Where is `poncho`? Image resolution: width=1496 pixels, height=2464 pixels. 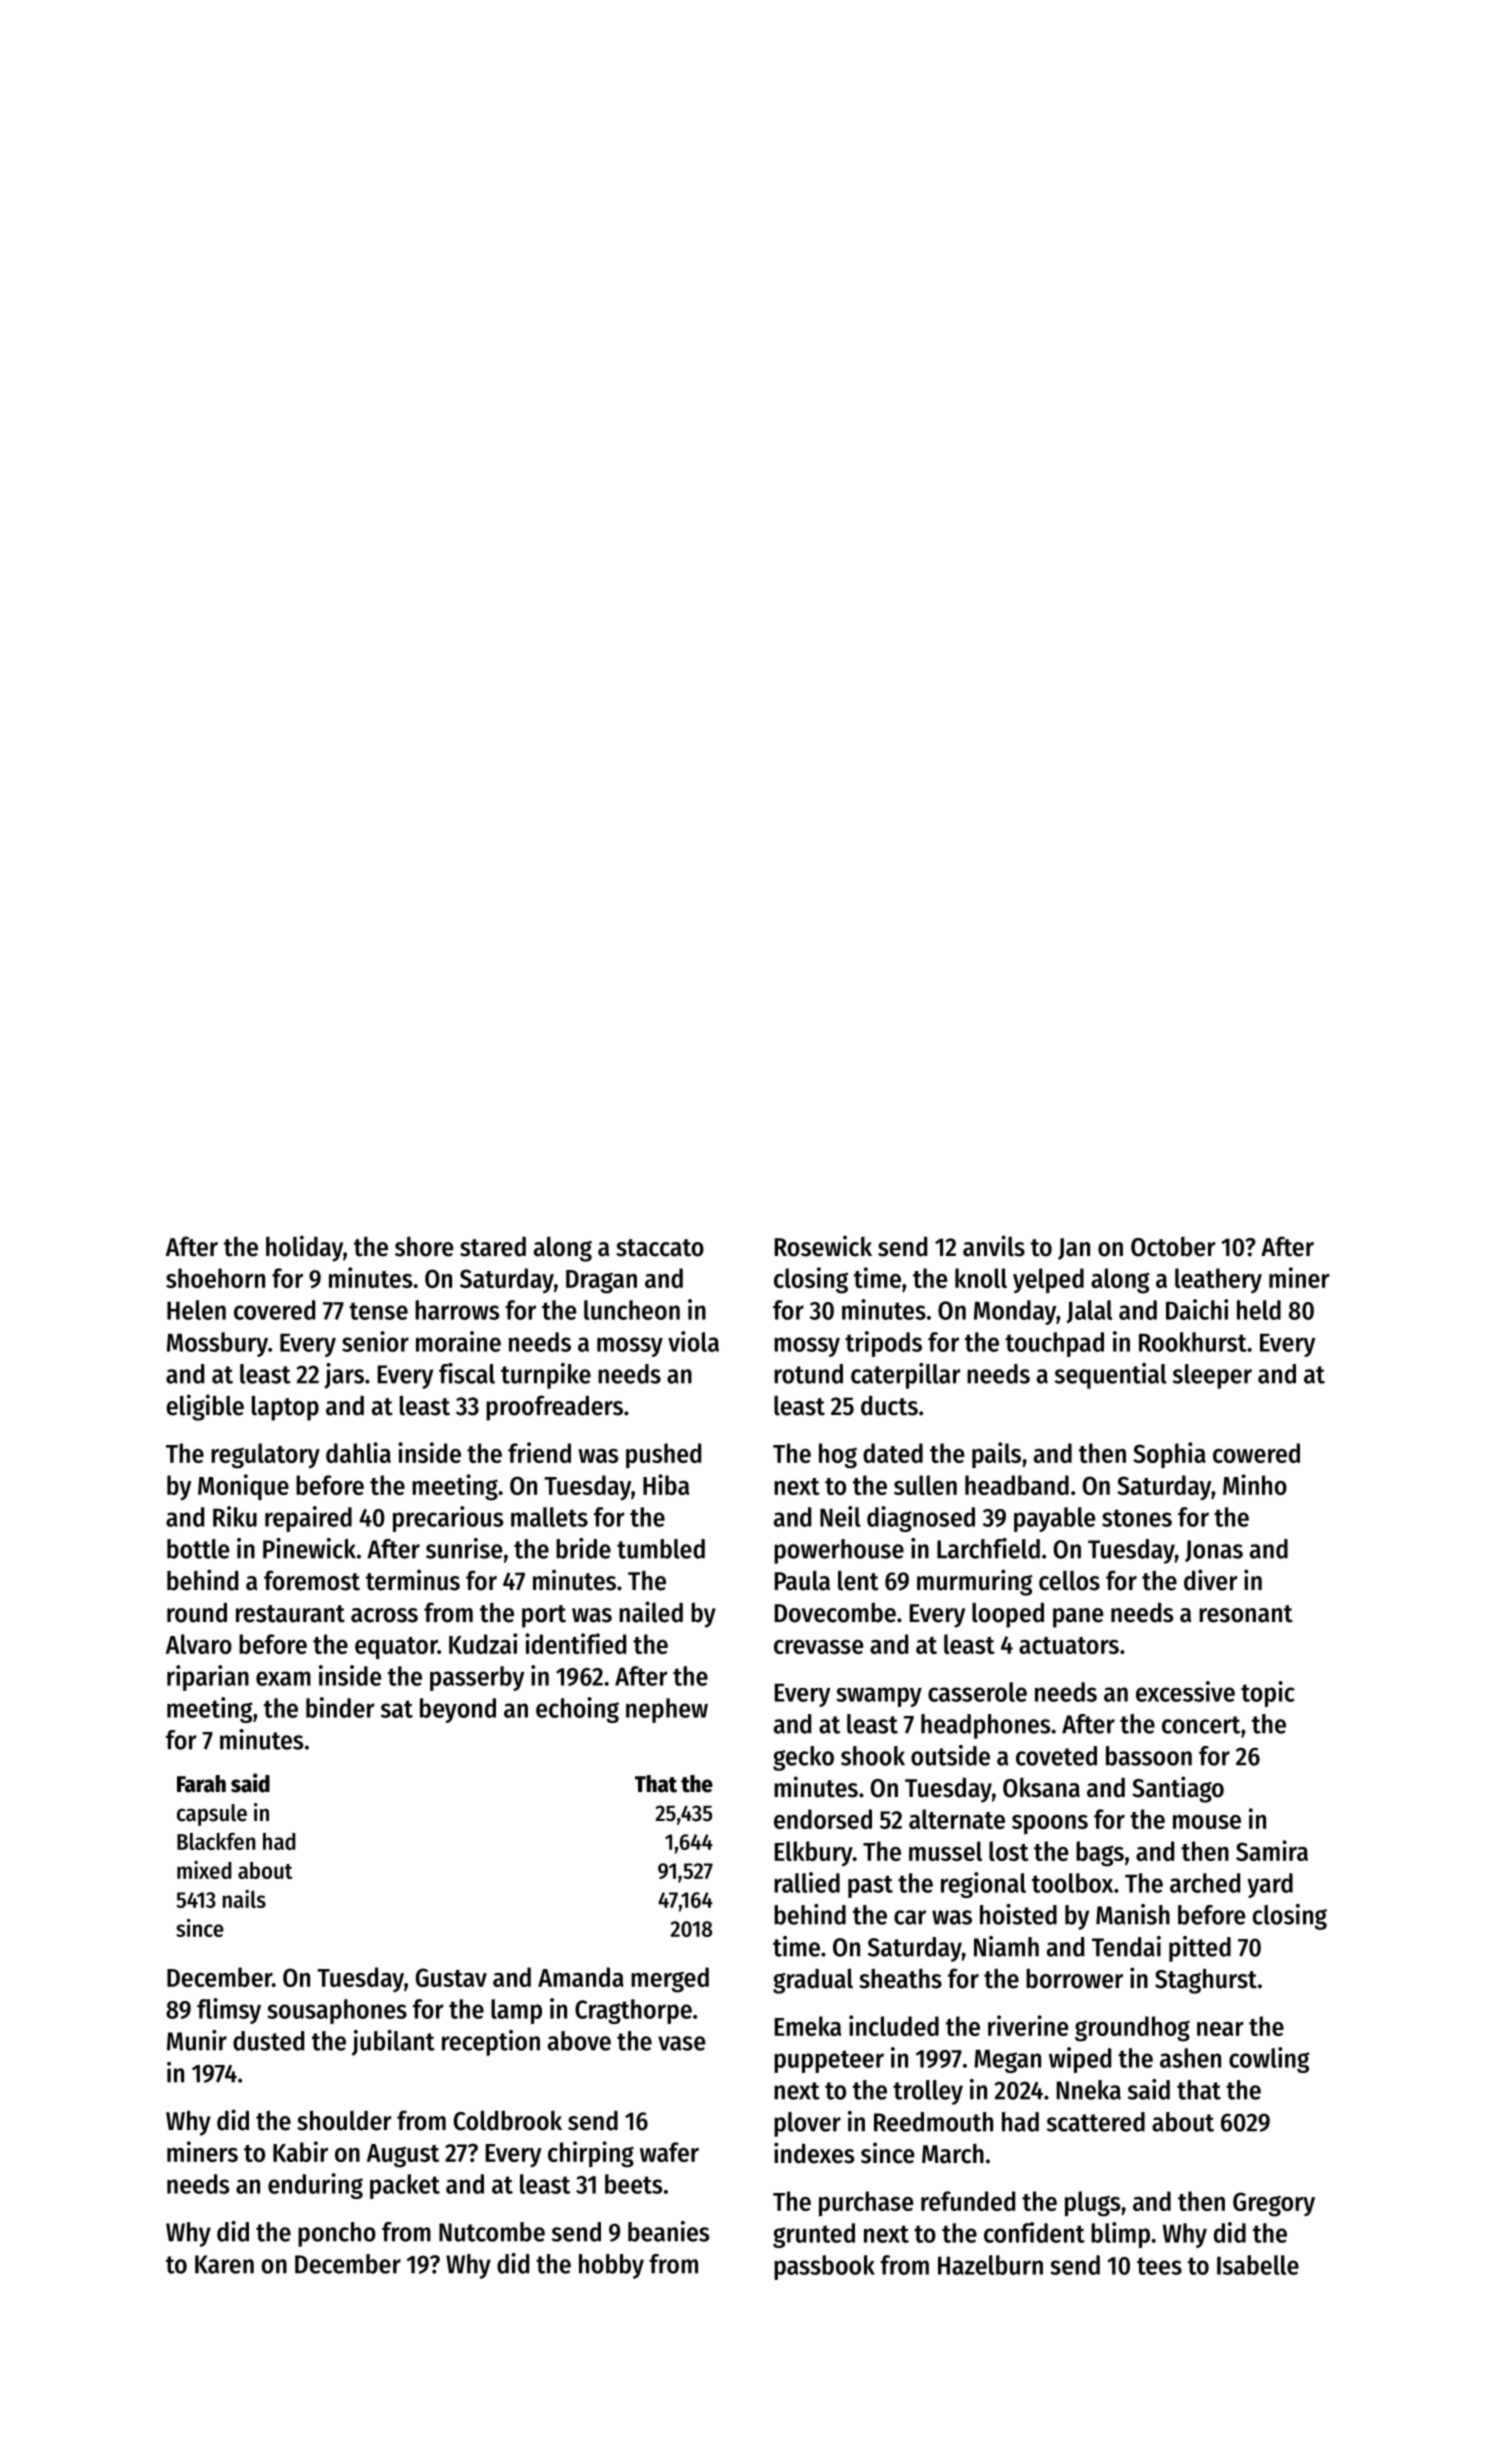 poncho is located at coordinates (337, 2234).
